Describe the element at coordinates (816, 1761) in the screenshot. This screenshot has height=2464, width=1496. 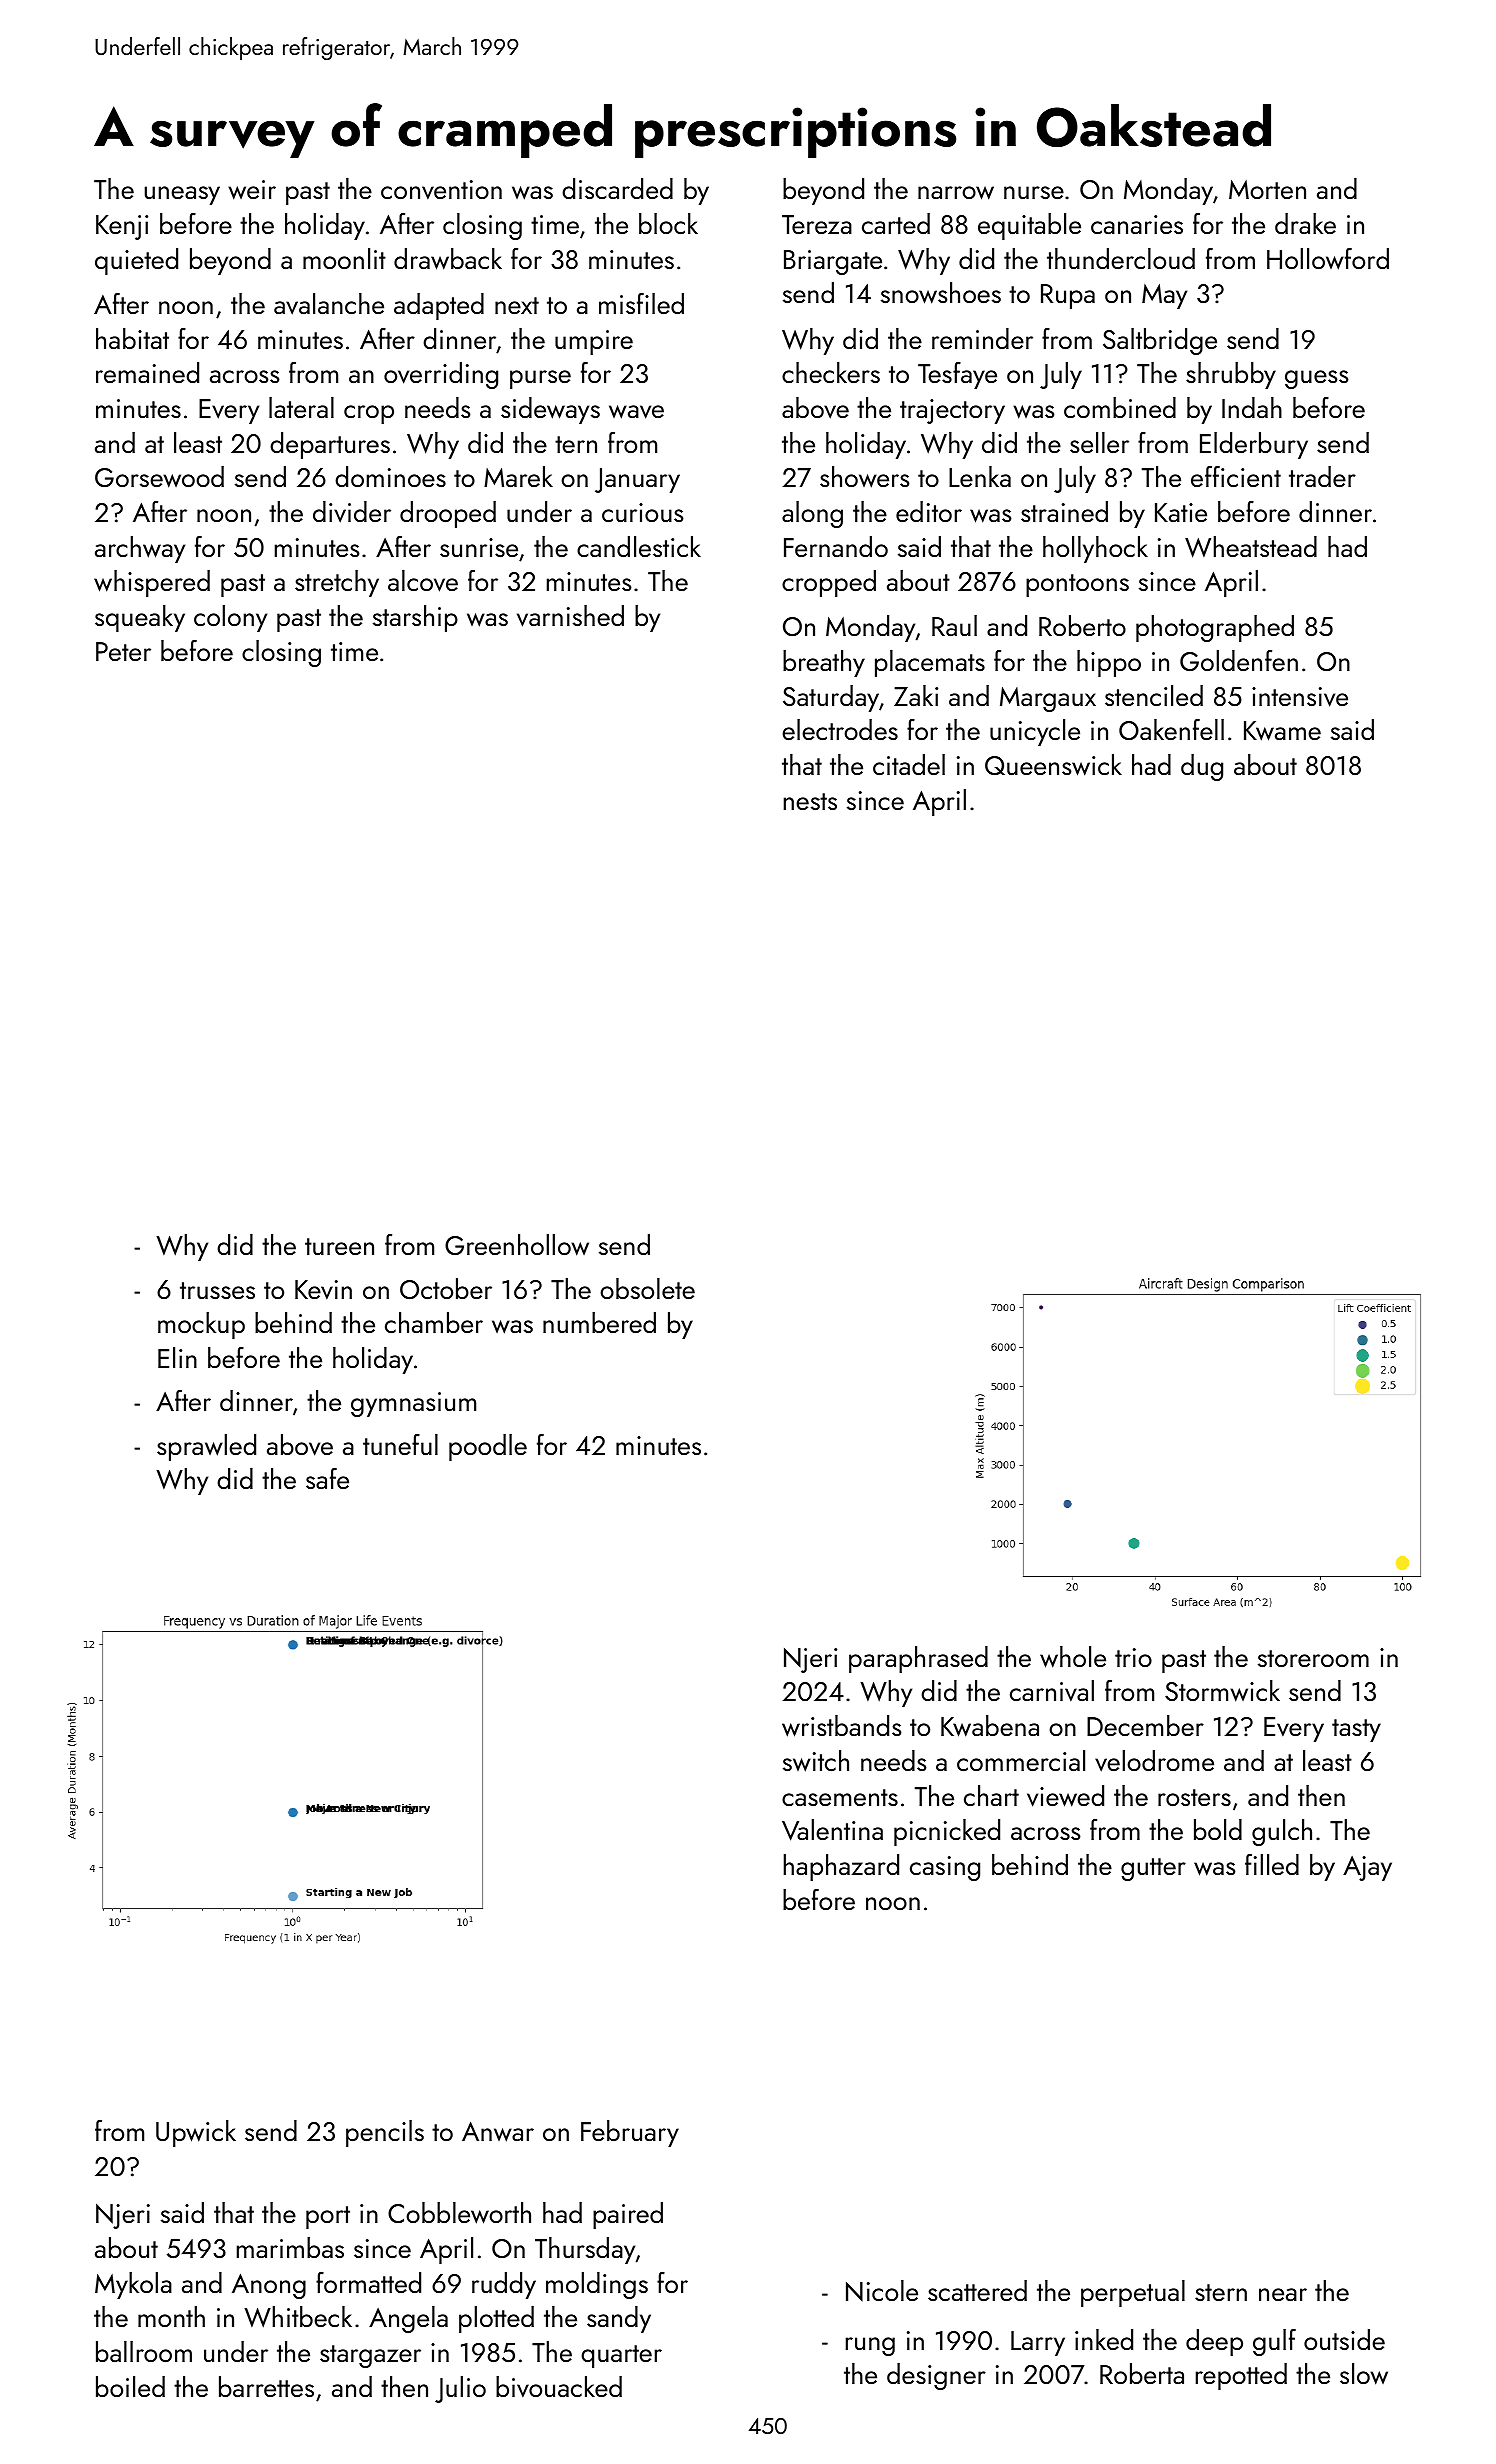
I see `switch` at that location.
